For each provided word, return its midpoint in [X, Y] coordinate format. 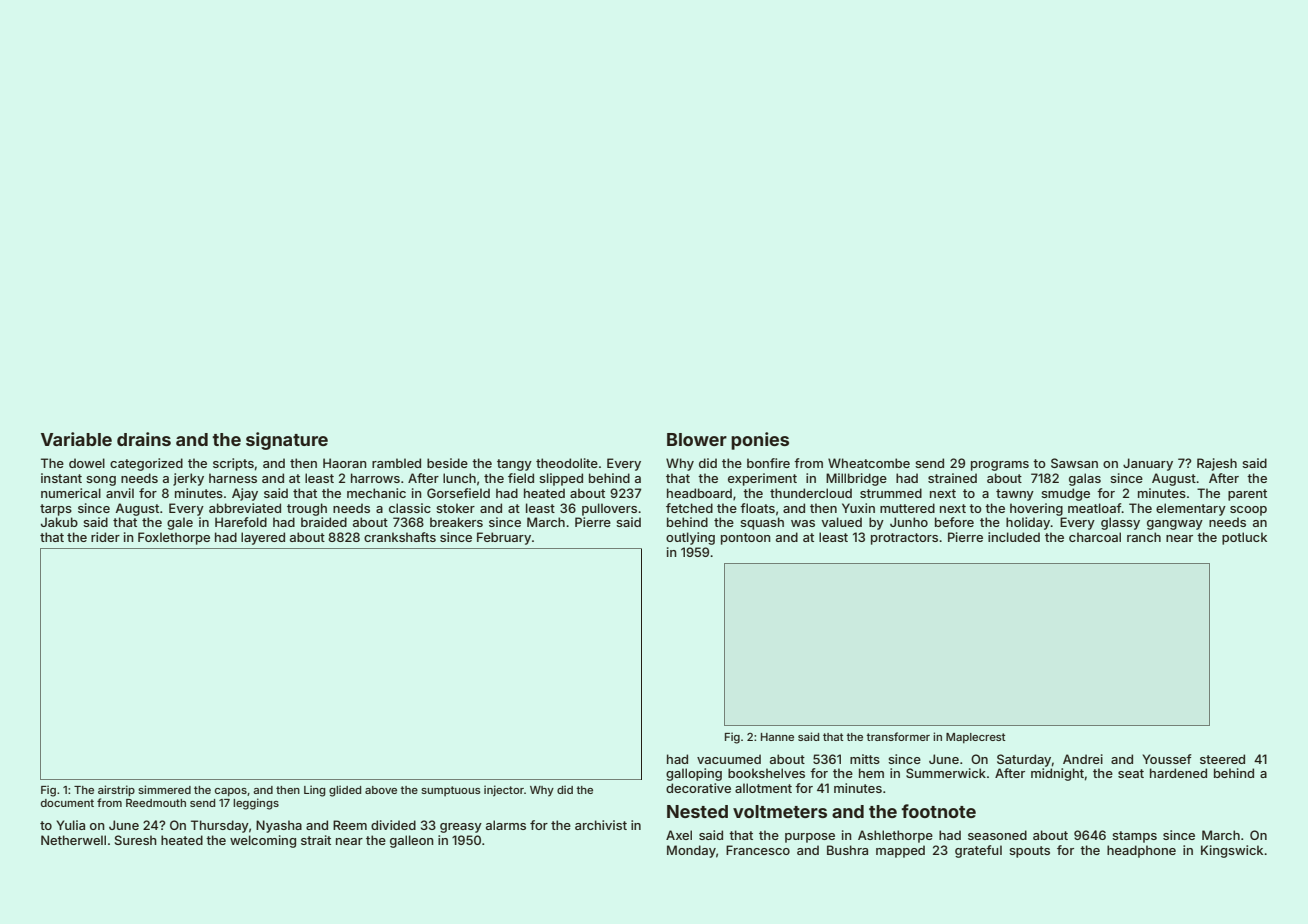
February [504, 538]
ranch [1144, 537]
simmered [164, 789]
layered [263, 538]
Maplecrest [976, 738]
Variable [76, 439]
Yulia [70, 825]
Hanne [777, 737]
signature [287, 441]
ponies [760, 441]
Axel [679, 835]
